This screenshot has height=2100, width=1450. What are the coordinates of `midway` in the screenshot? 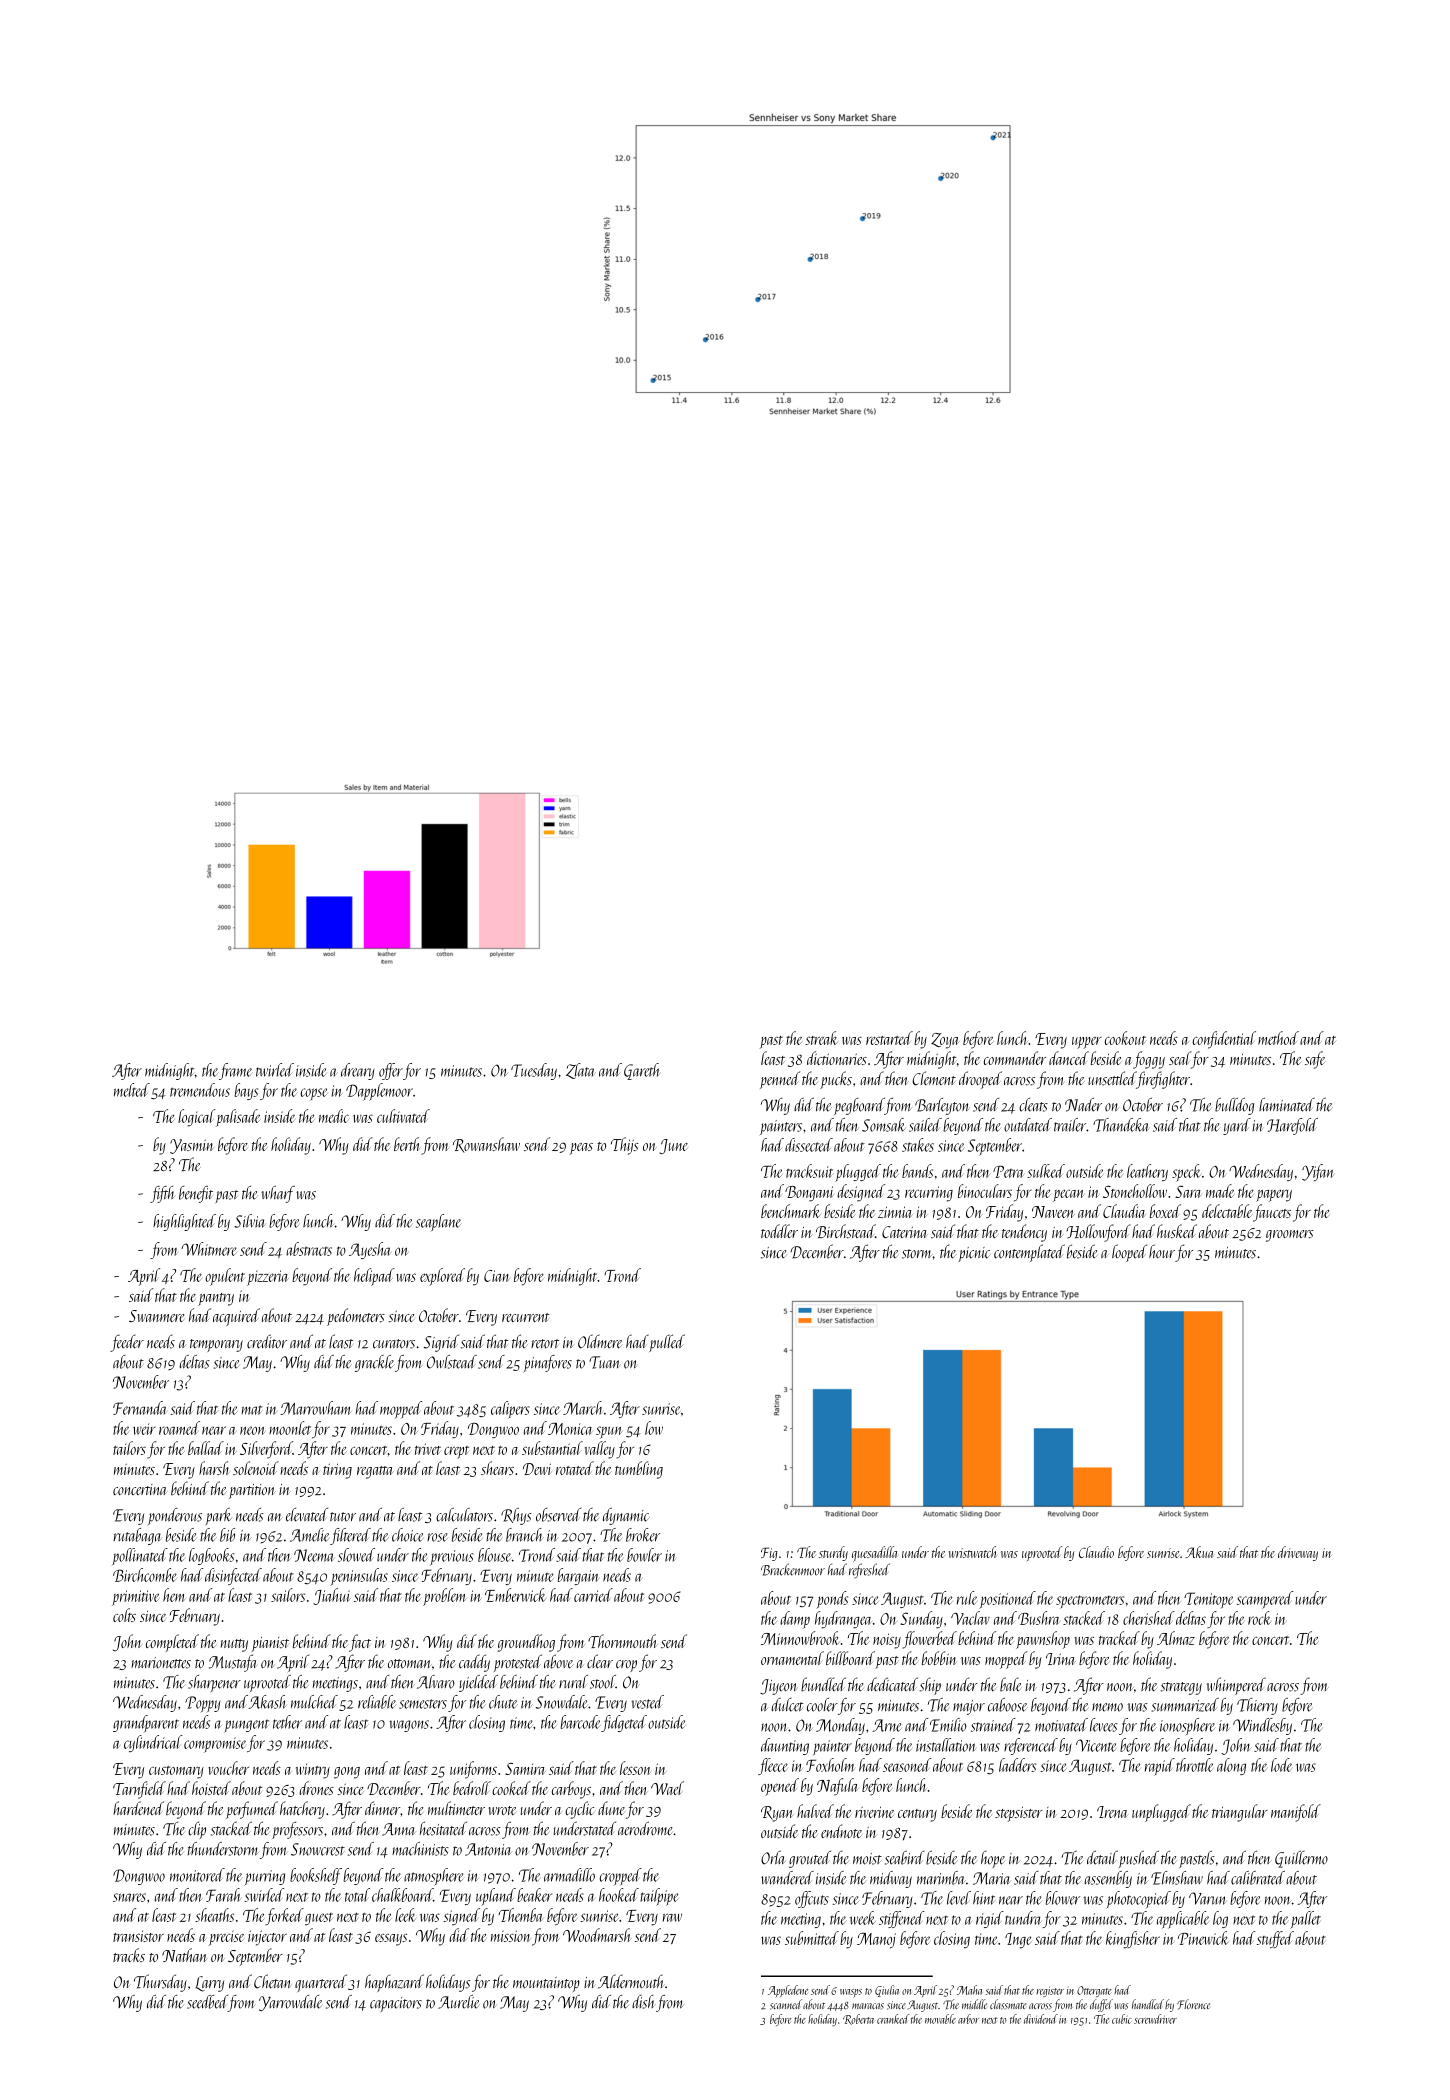 It's located at (891, 1879).
